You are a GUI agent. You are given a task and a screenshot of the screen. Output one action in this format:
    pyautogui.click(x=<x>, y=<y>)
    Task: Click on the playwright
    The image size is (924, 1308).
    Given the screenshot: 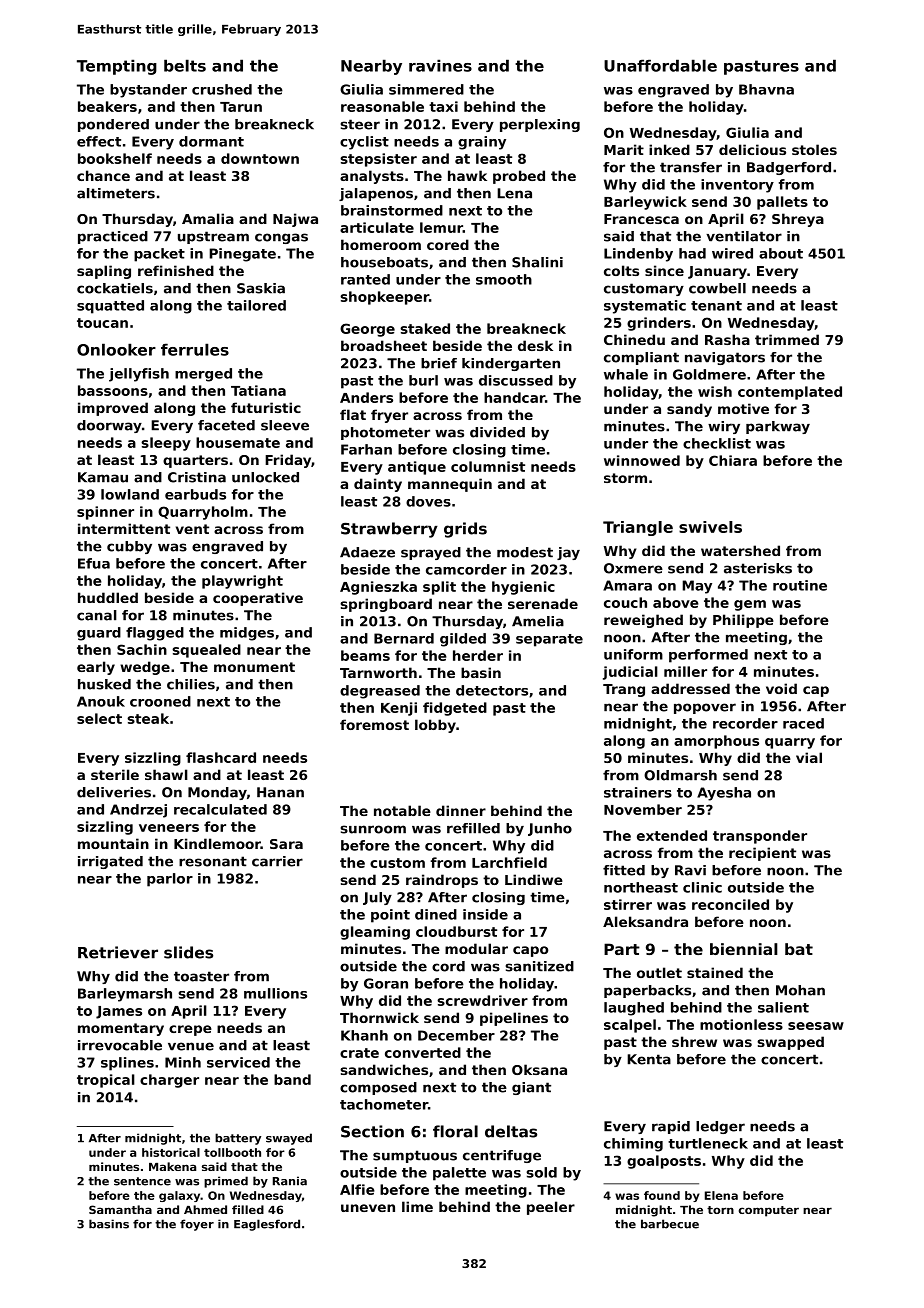 What is the action you would take?
    pyautogui.click(x=242, y=582)
